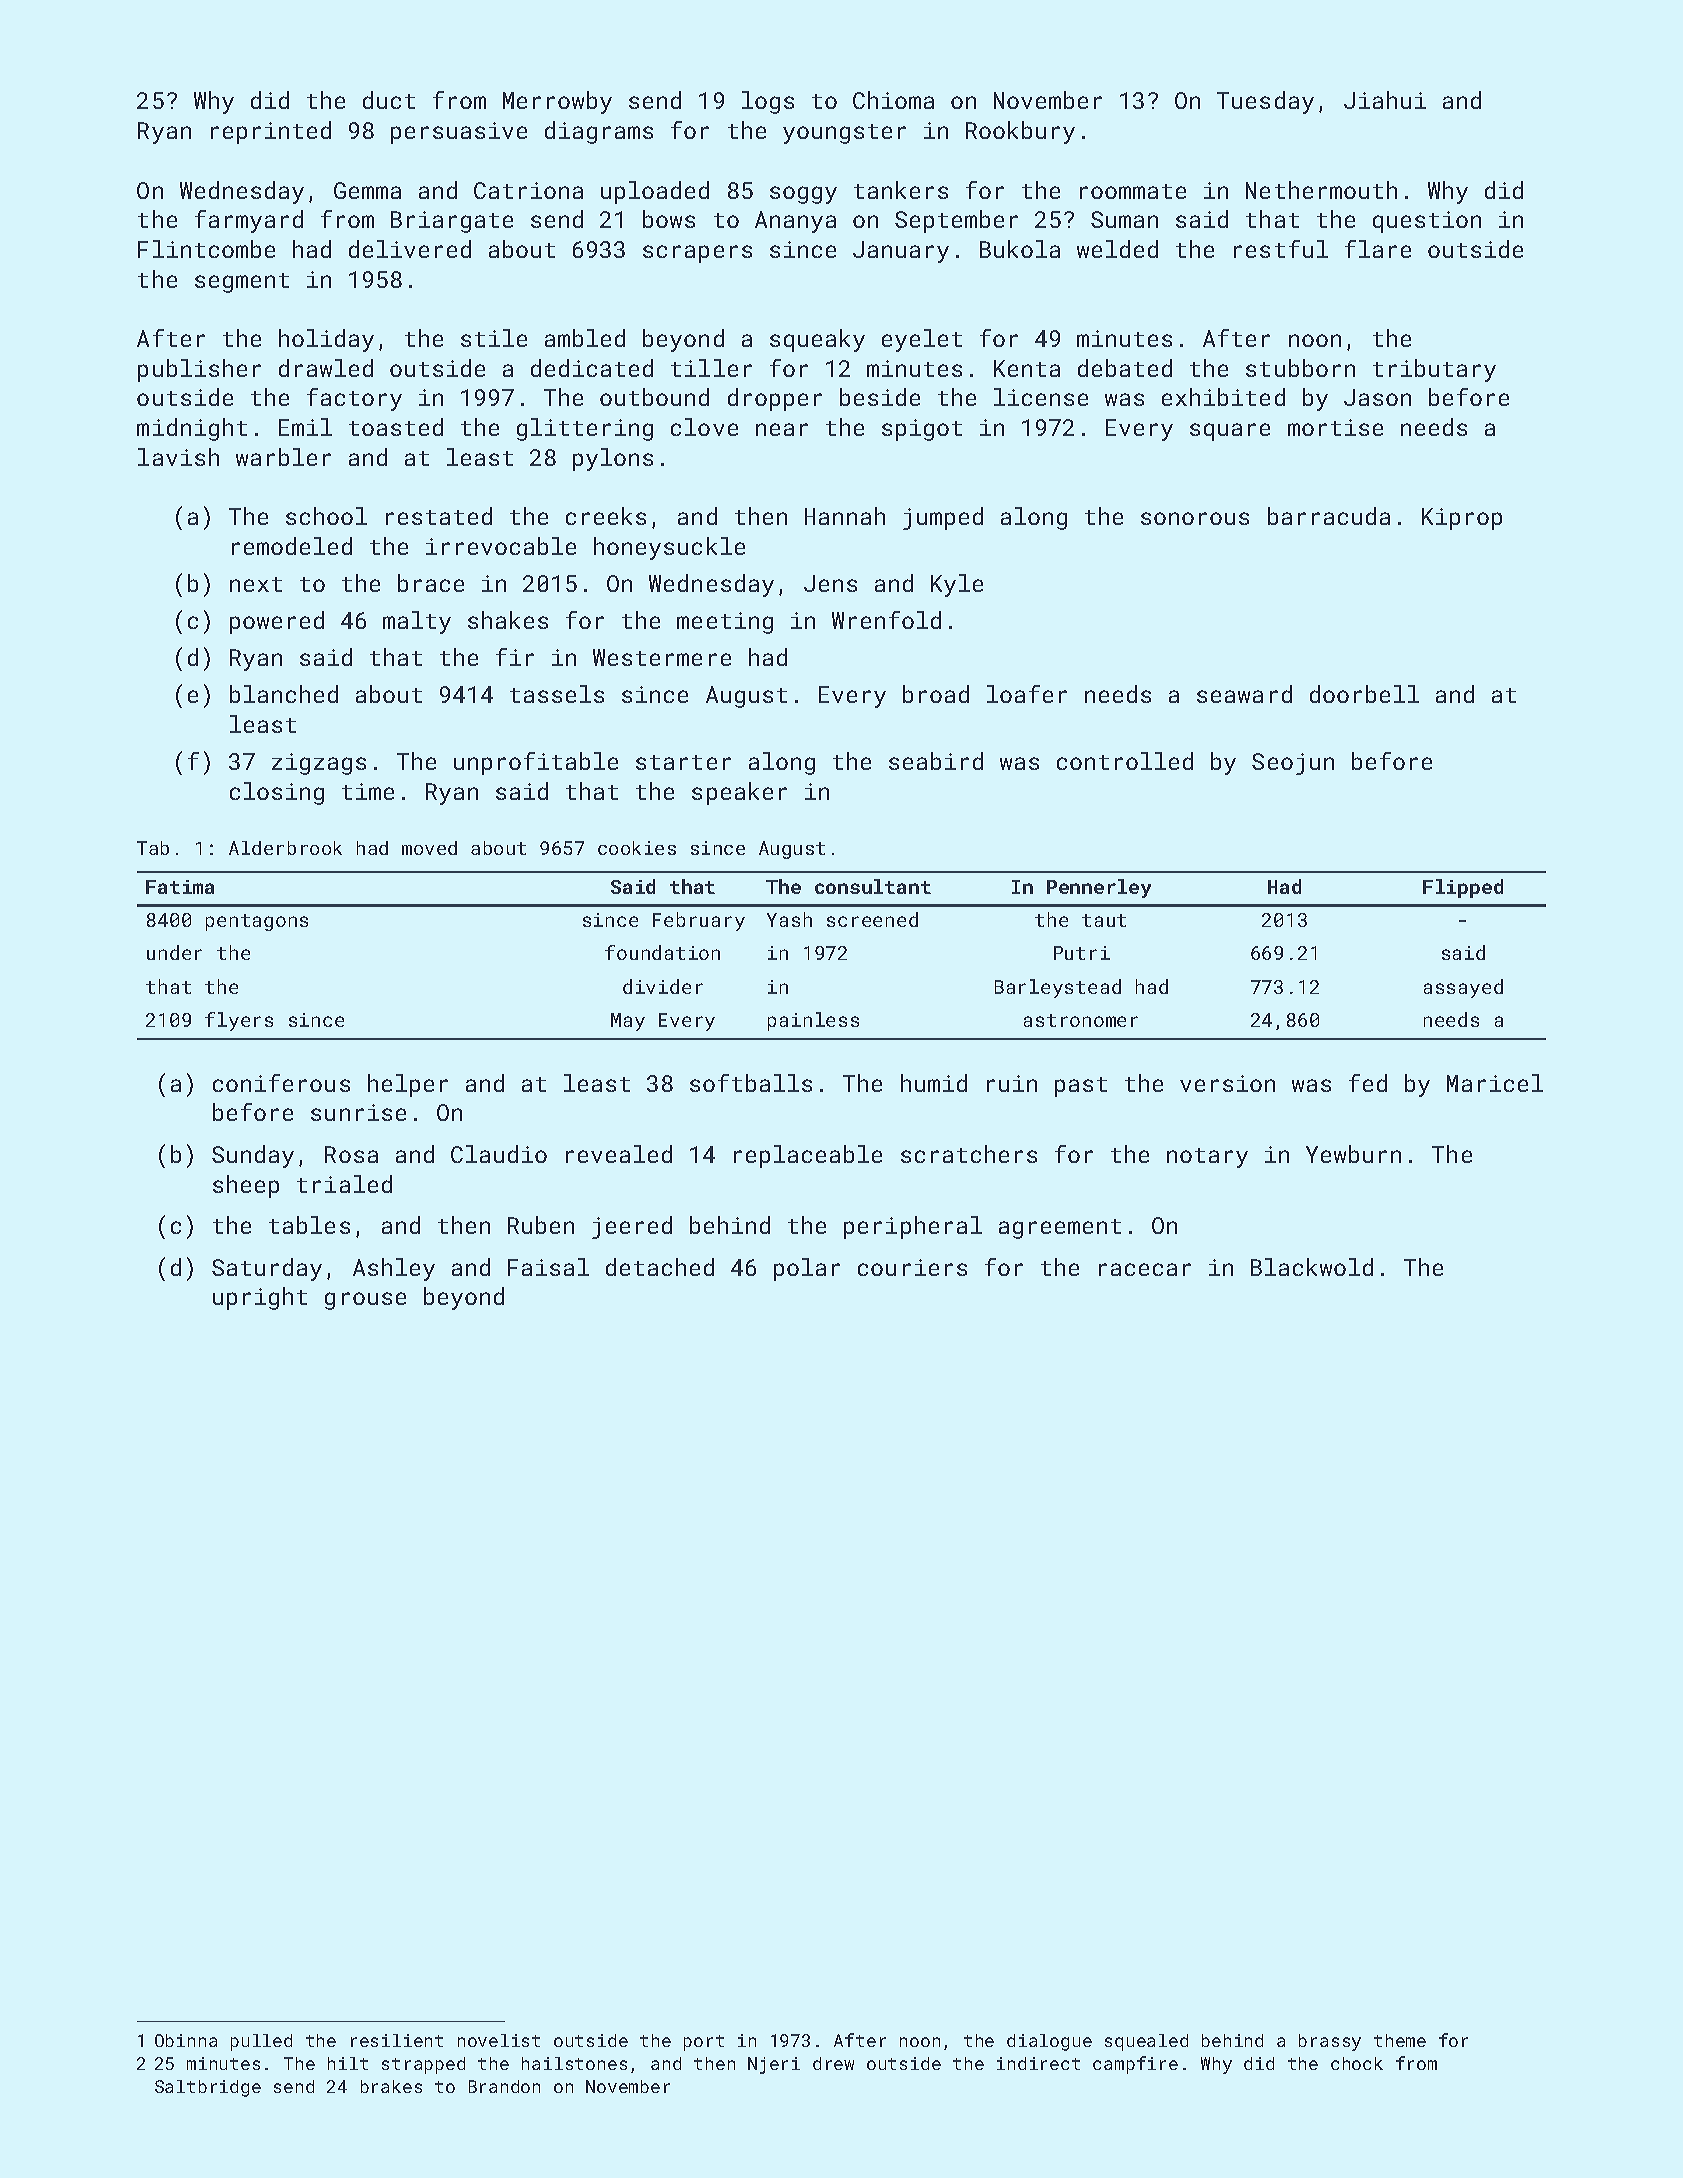 This document has height=2178, width=1683. I want to click on revealed, so click(619, 1154).
